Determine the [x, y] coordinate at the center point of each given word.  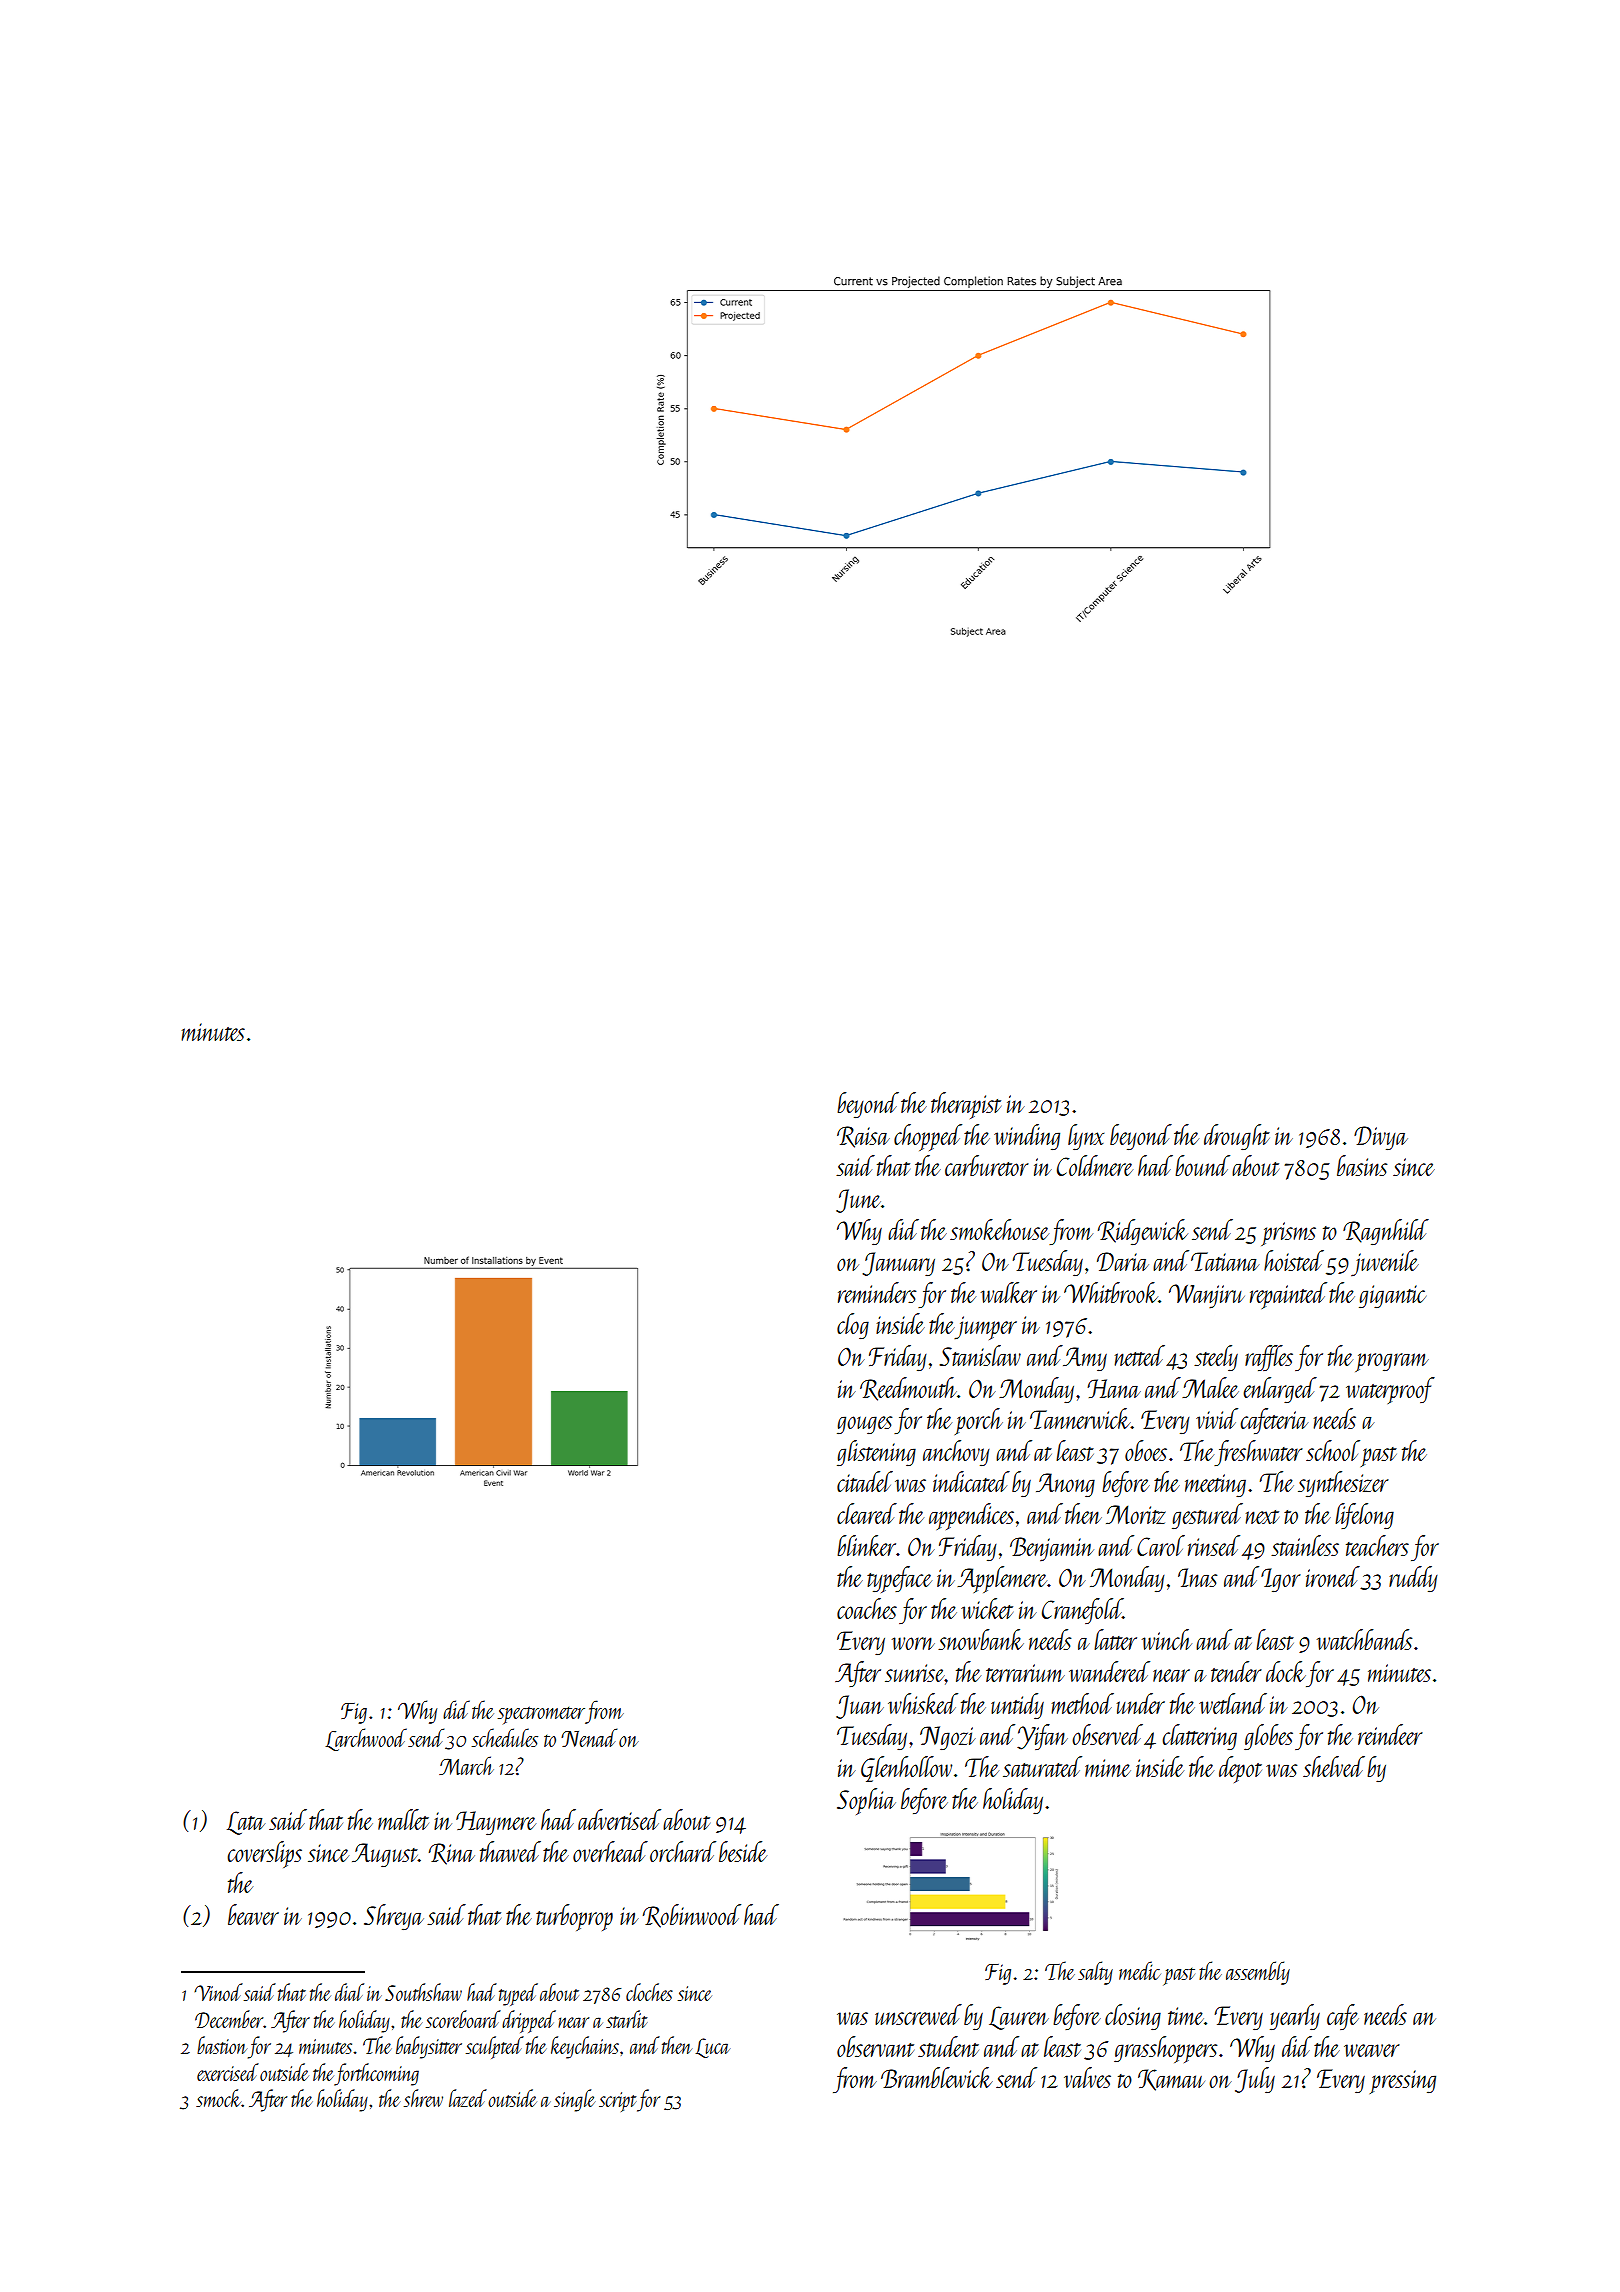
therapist [966, 1105]
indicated [971, 1481]
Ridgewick [1143, 1232]
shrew [423, 2098]
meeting [1215, 1486]
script [617, 2102]
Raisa [863, 1137]
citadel [865, 1481]
